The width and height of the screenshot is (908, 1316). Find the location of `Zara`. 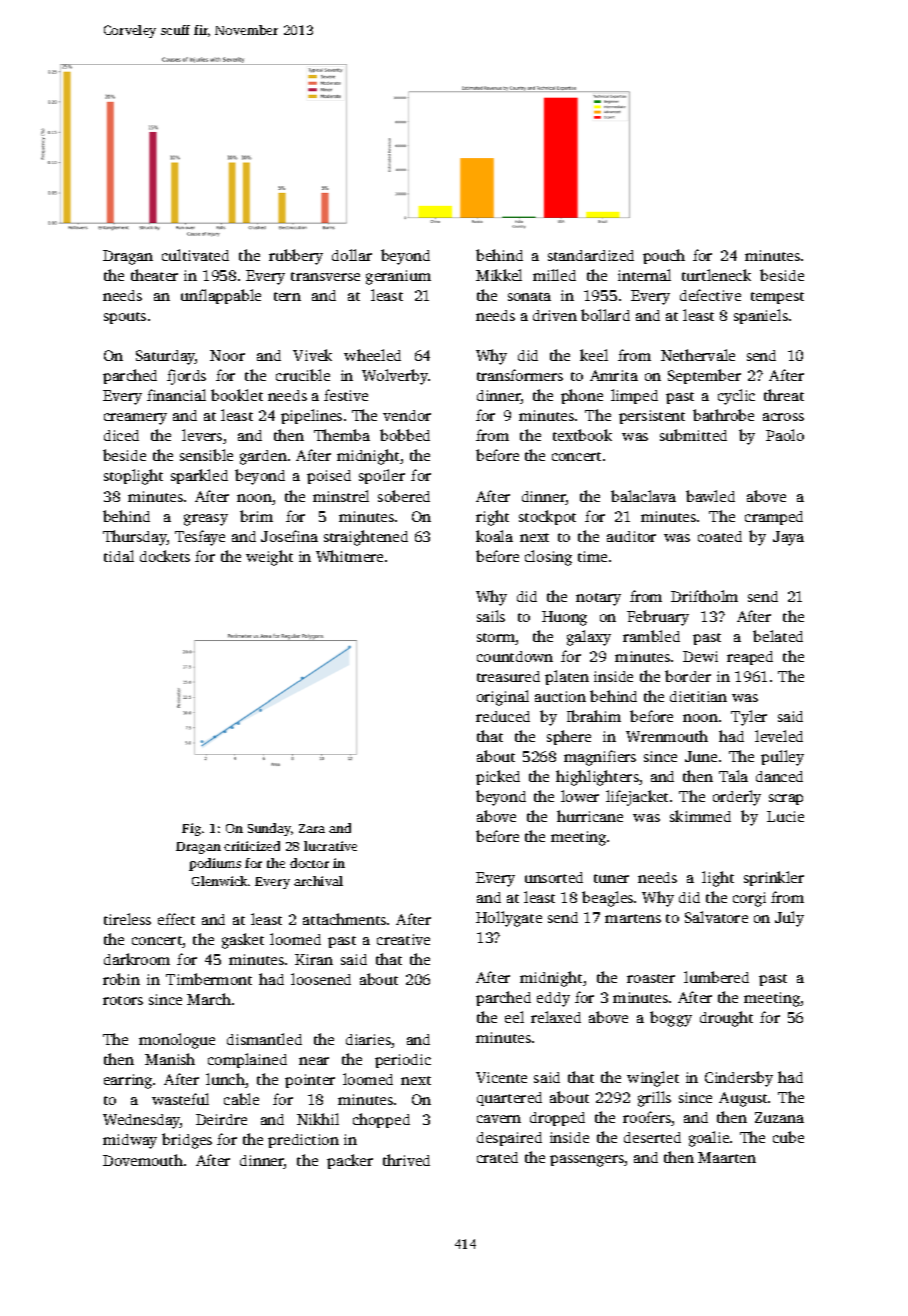

Zara is located at coordinates (312, 828).
